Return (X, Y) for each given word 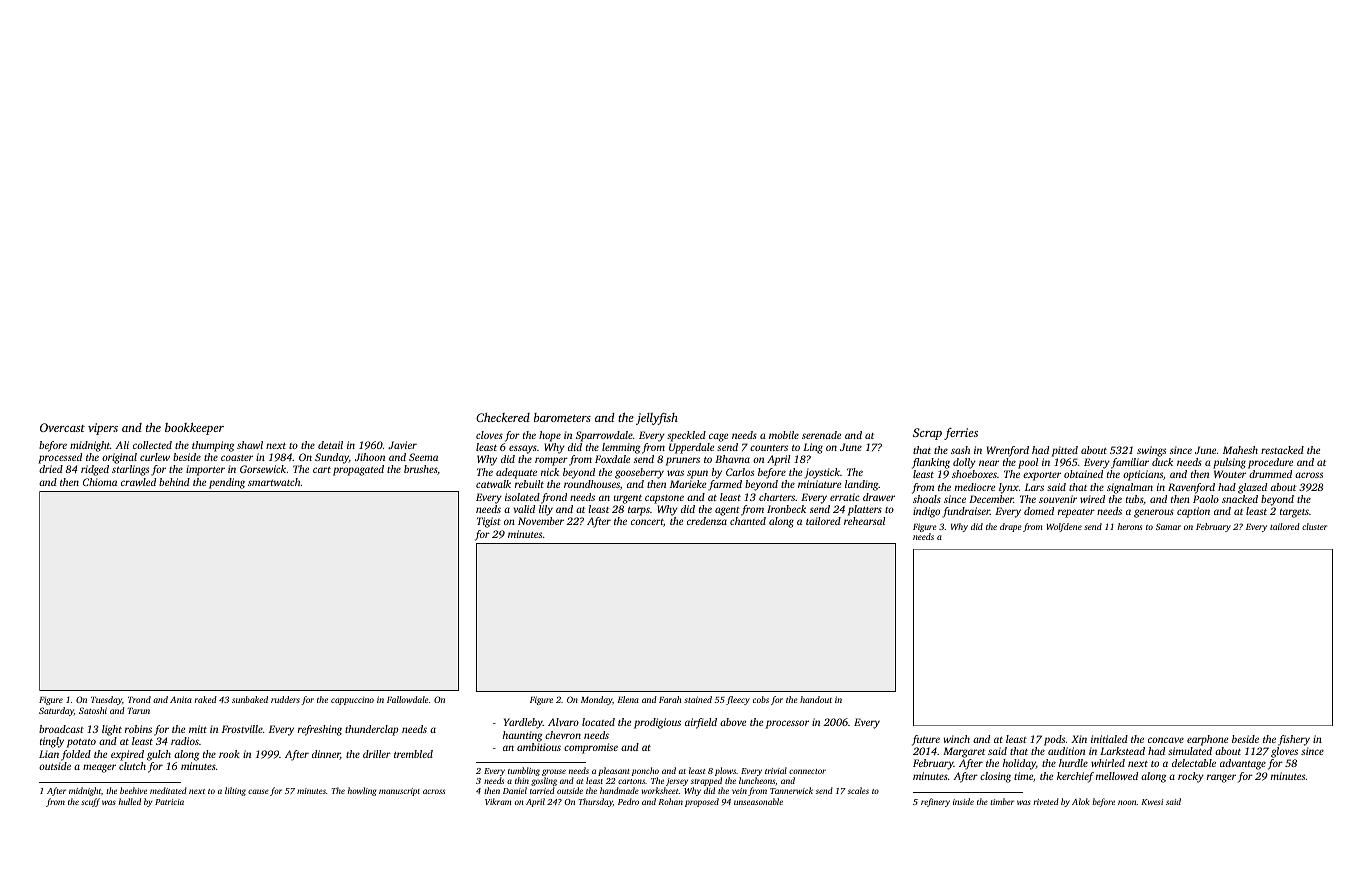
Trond (139, 699)
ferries (961, 434)
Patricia (169, 802)
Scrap (927, 434)
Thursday (596, 802)
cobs (761, 699)
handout (816, 699)
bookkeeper (194, 429)
